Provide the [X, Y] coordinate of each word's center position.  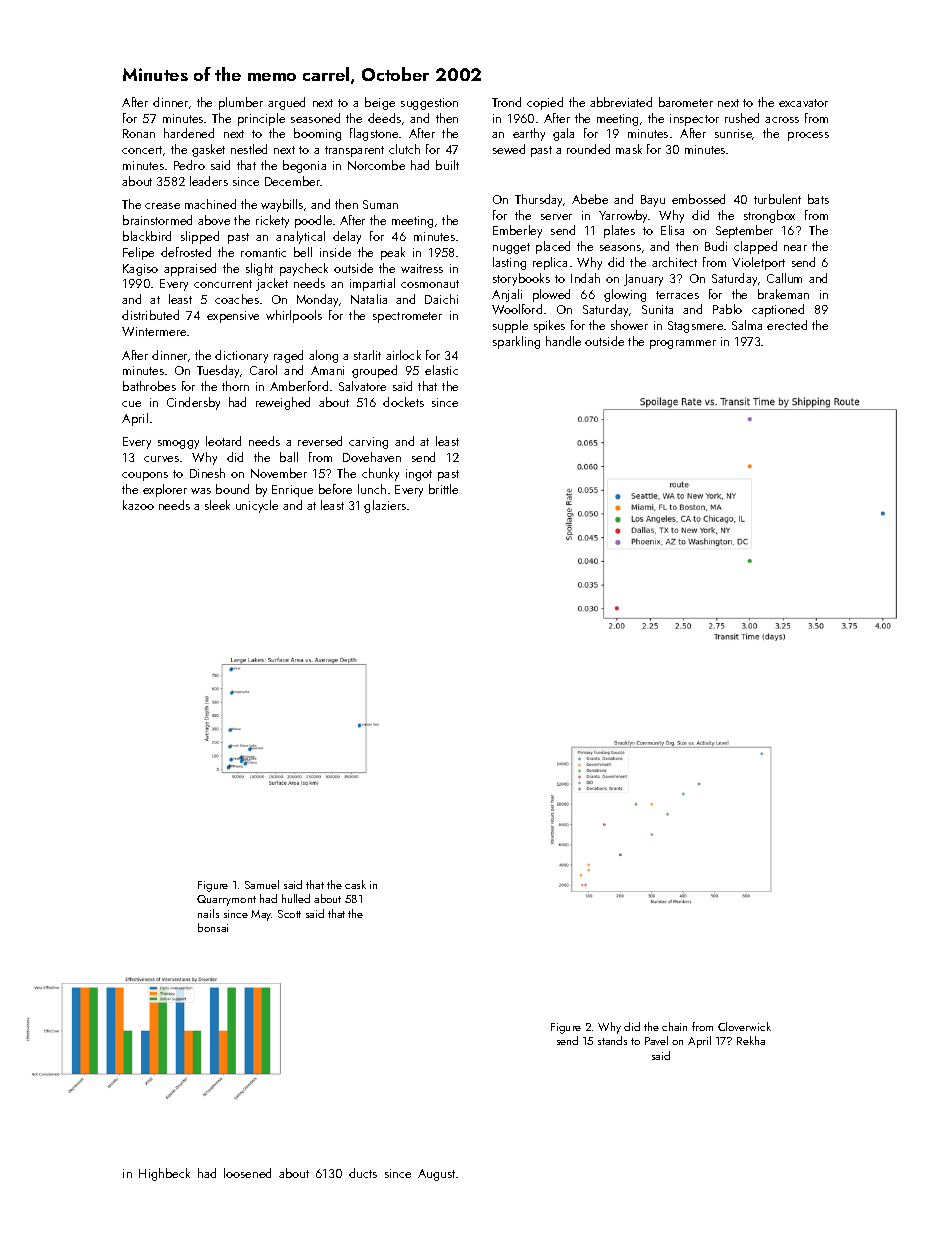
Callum [784, 278]
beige [380, 103]
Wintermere [154, 331]
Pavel [656, 1040]
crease [162, 206]
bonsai [213, 927]
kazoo [138, 505]
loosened [247, 1173]
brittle [443, 489]
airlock [403, 355]
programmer [683, 344]
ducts [363, 1173]
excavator [803, 103]
